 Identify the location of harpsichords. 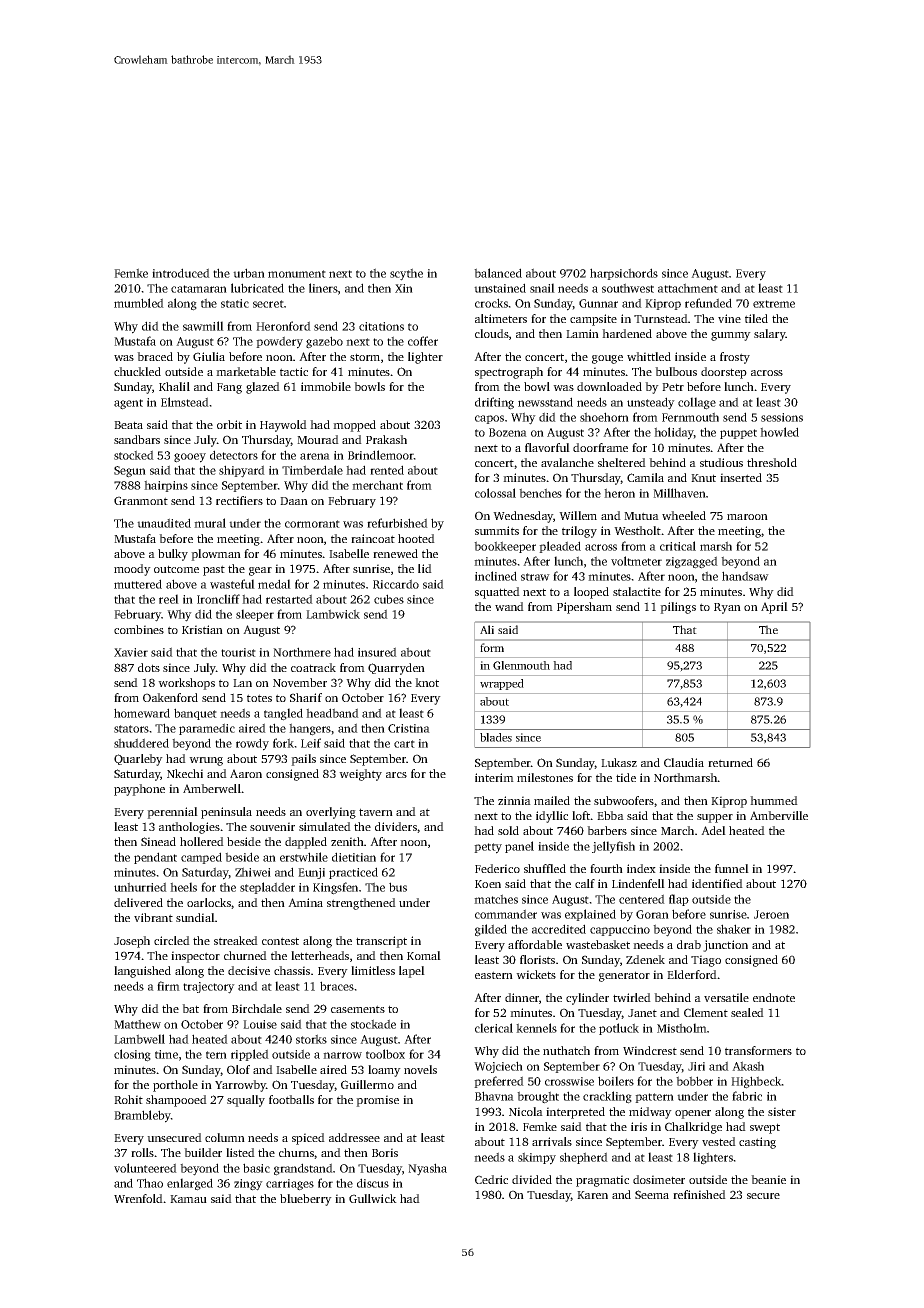
(624, 274).
